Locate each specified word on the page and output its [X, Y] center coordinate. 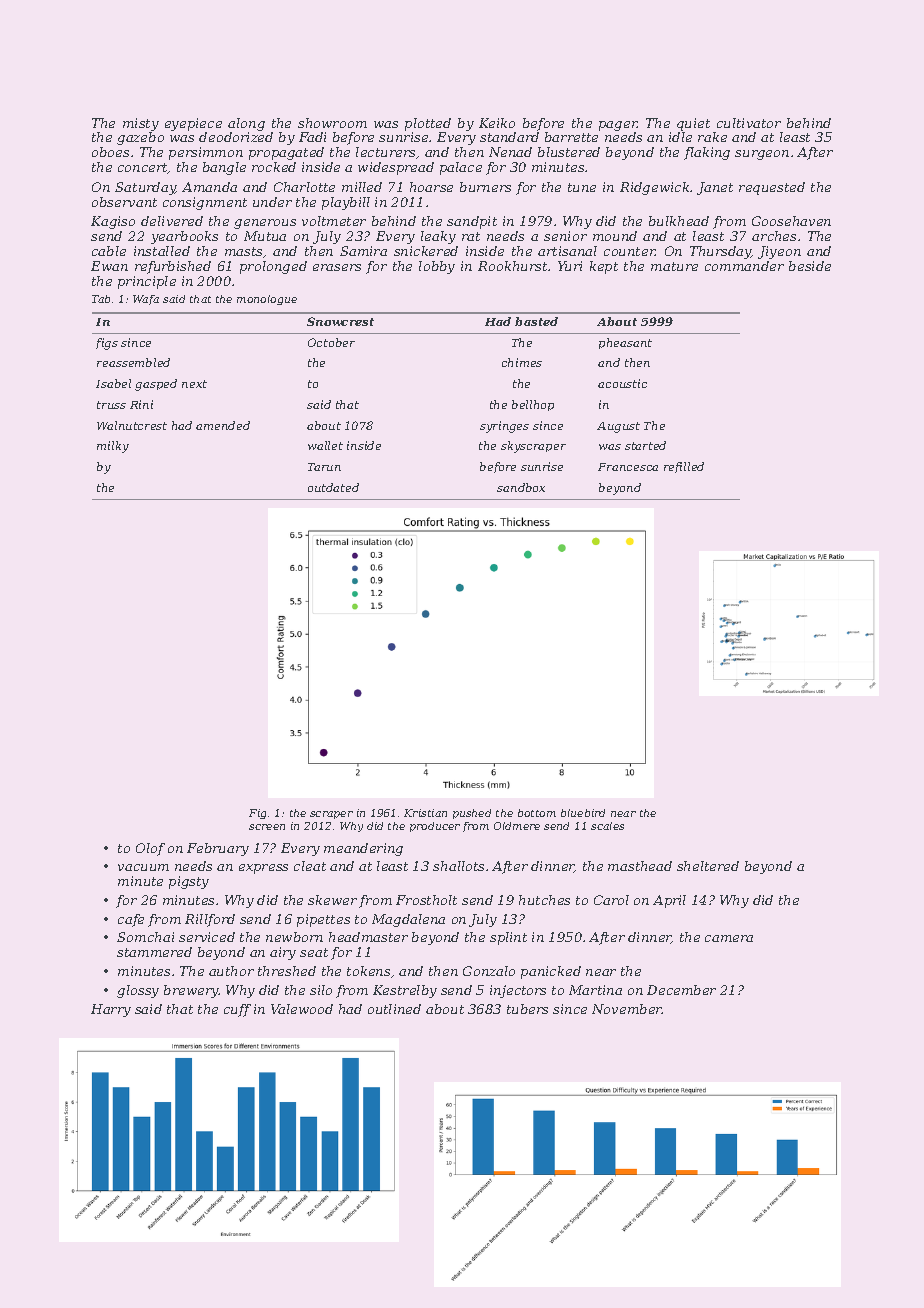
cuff [237, 1010]
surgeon [762, 155]
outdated [333, 487]
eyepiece [193, 124]
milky [113, 447]
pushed [472, 814]
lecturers [385, 152]
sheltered [708, 866]
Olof [150, 849]
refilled [684, 467]
